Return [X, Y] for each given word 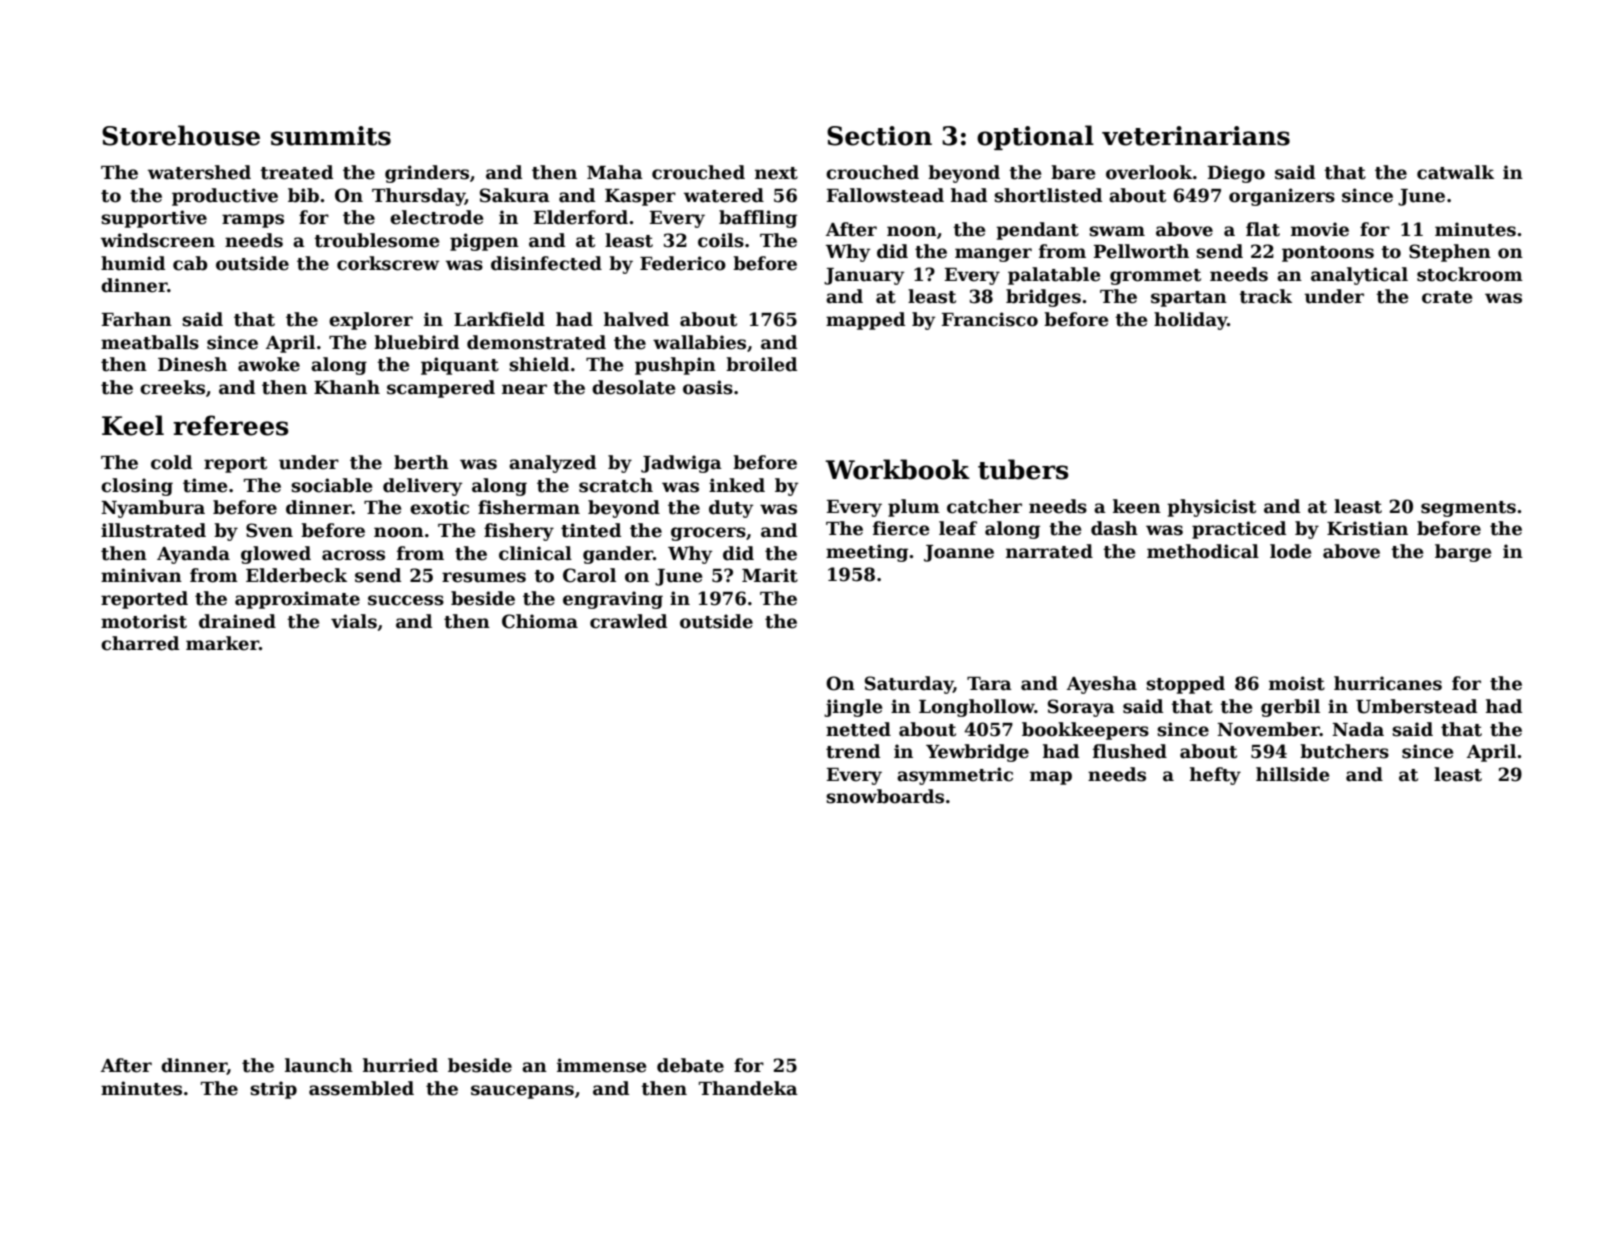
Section [879, 136]
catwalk [1455, 172]
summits [331, 136]
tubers [1023, 469]
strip [273, 1090]
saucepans [522, 1092]
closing [137, 487]
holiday [1190, 321]
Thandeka [748, 1088]
